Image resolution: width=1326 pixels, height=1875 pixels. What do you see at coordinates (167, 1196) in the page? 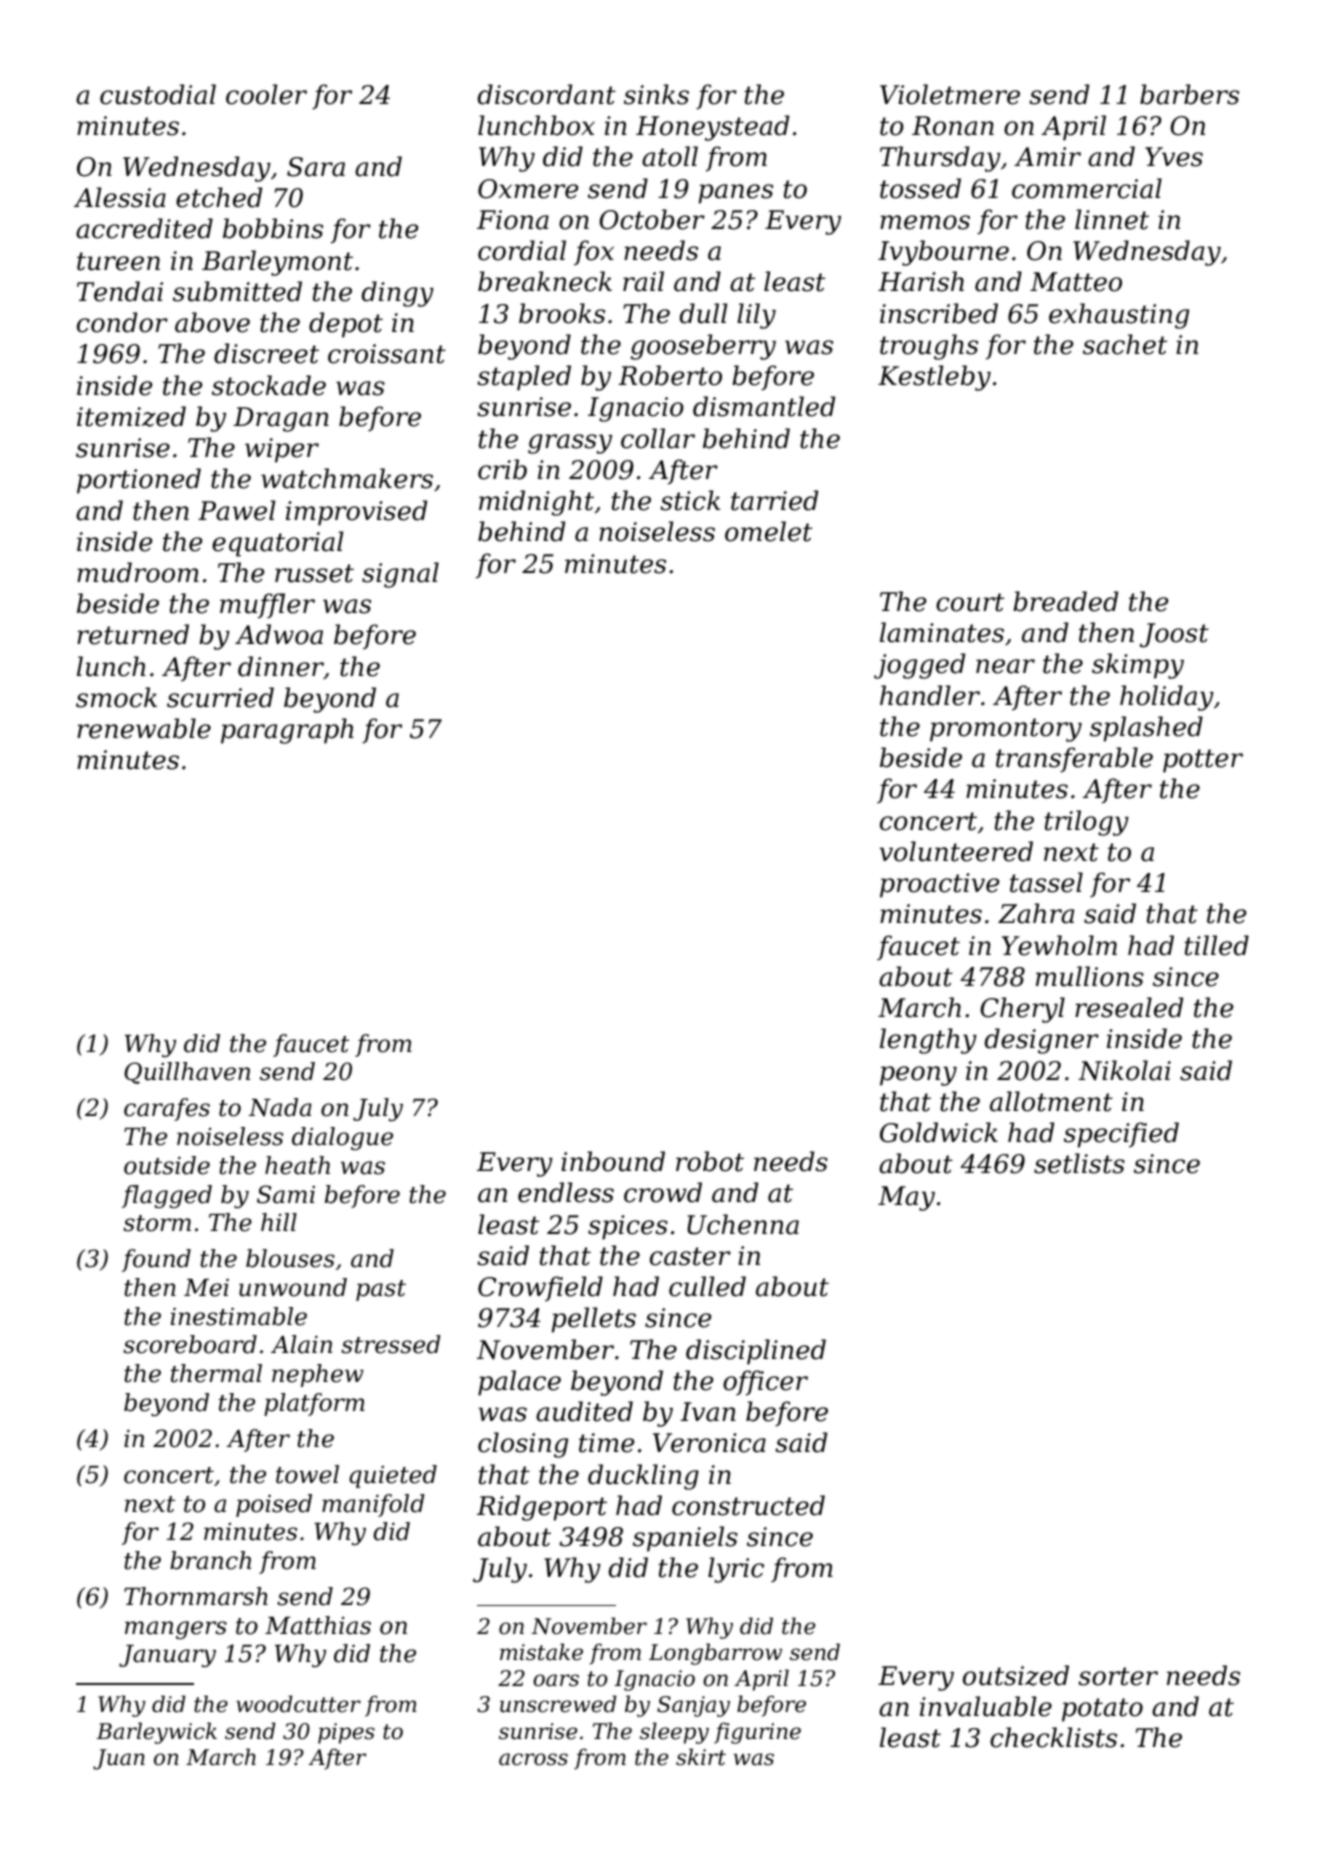
I see `flagged` at bounding box center [167, 1196].
